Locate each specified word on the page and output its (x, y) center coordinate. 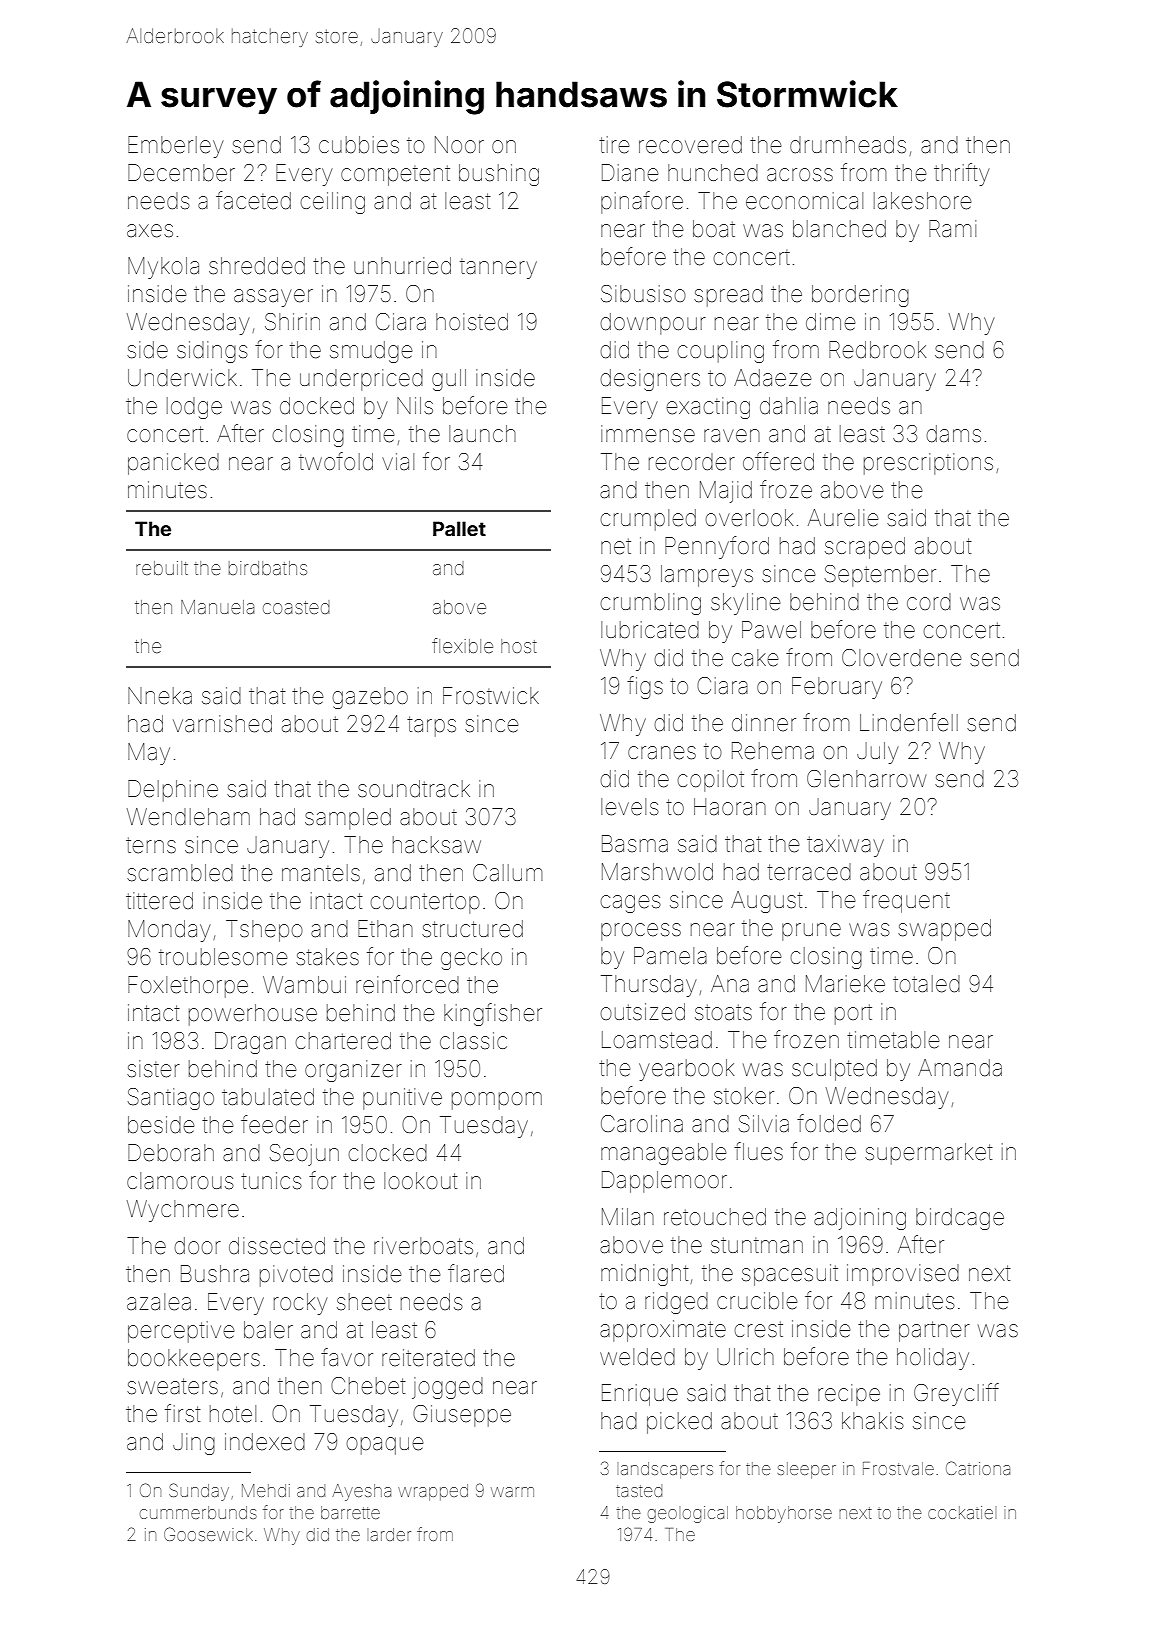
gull (449, 380)
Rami (952, 228)
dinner (764, 723)
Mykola (163, 268)
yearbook (686, 1070)
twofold (336, 461)
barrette (350, 1512)
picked (679, 1423)
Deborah (171, 1153)
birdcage (960, 1219)
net (616, 546)
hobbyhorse (784, 1514)
